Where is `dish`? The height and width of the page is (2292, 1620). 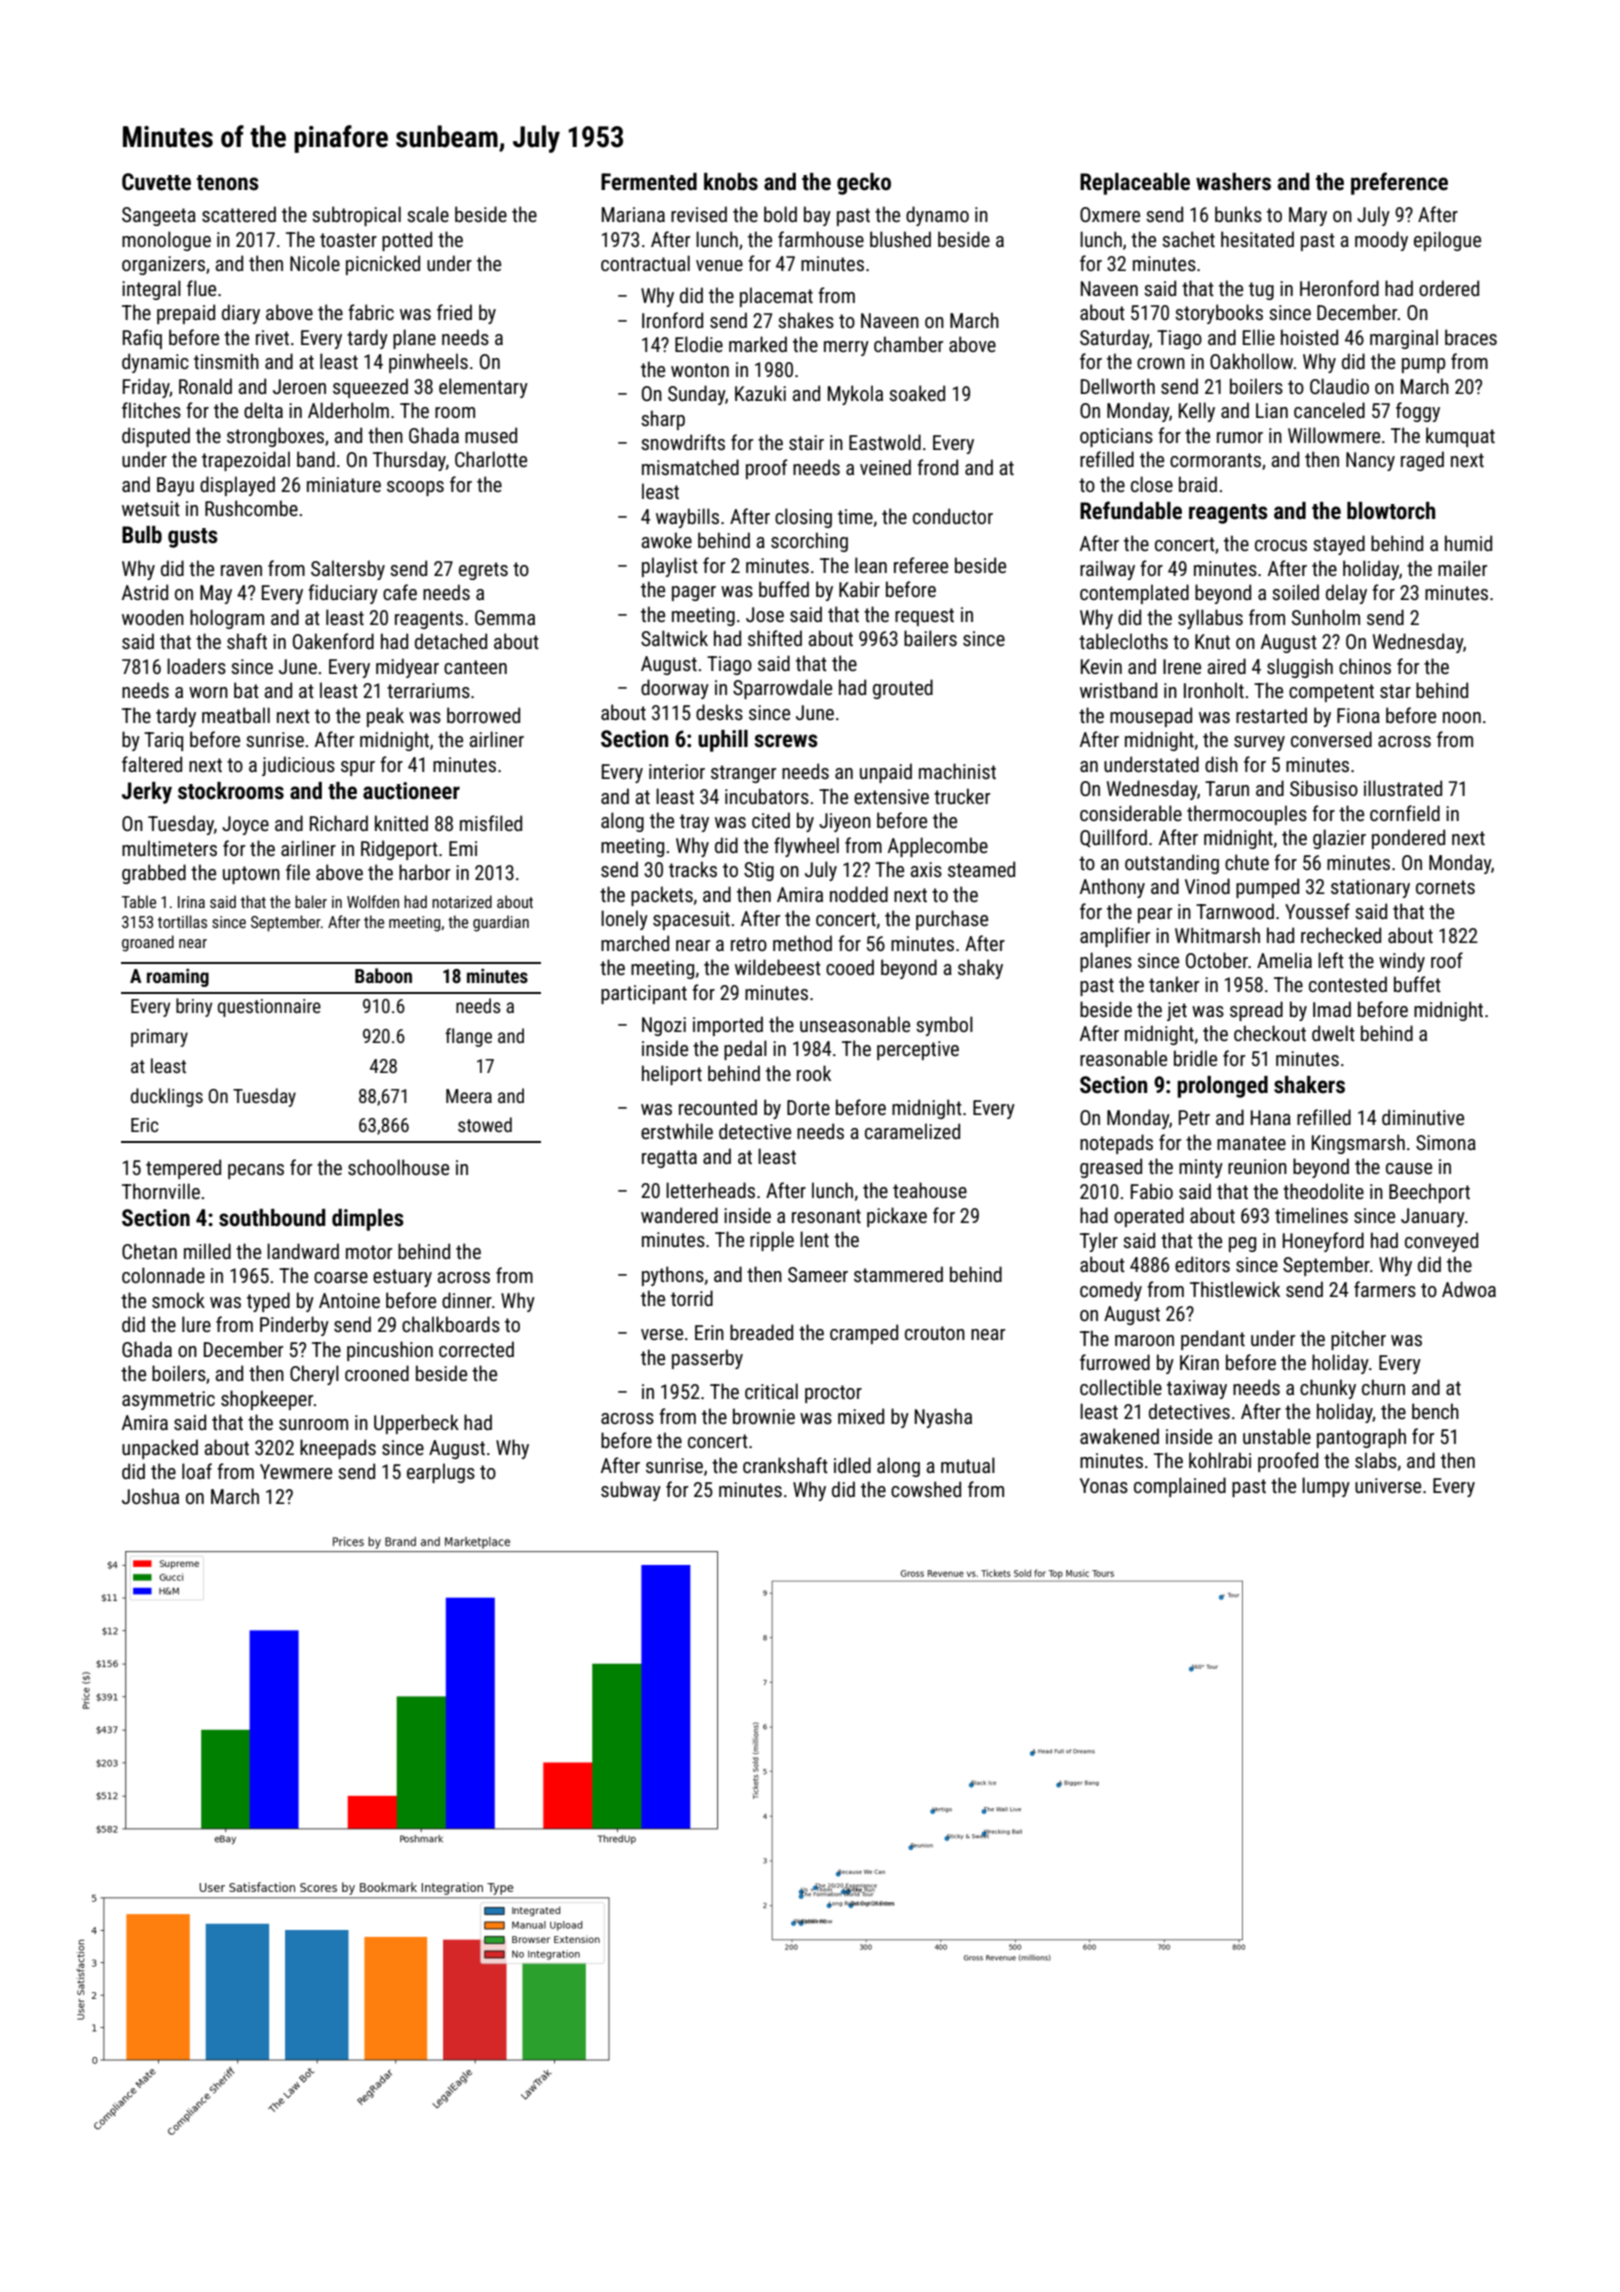
dish is located at coordinates (1221, 764).
